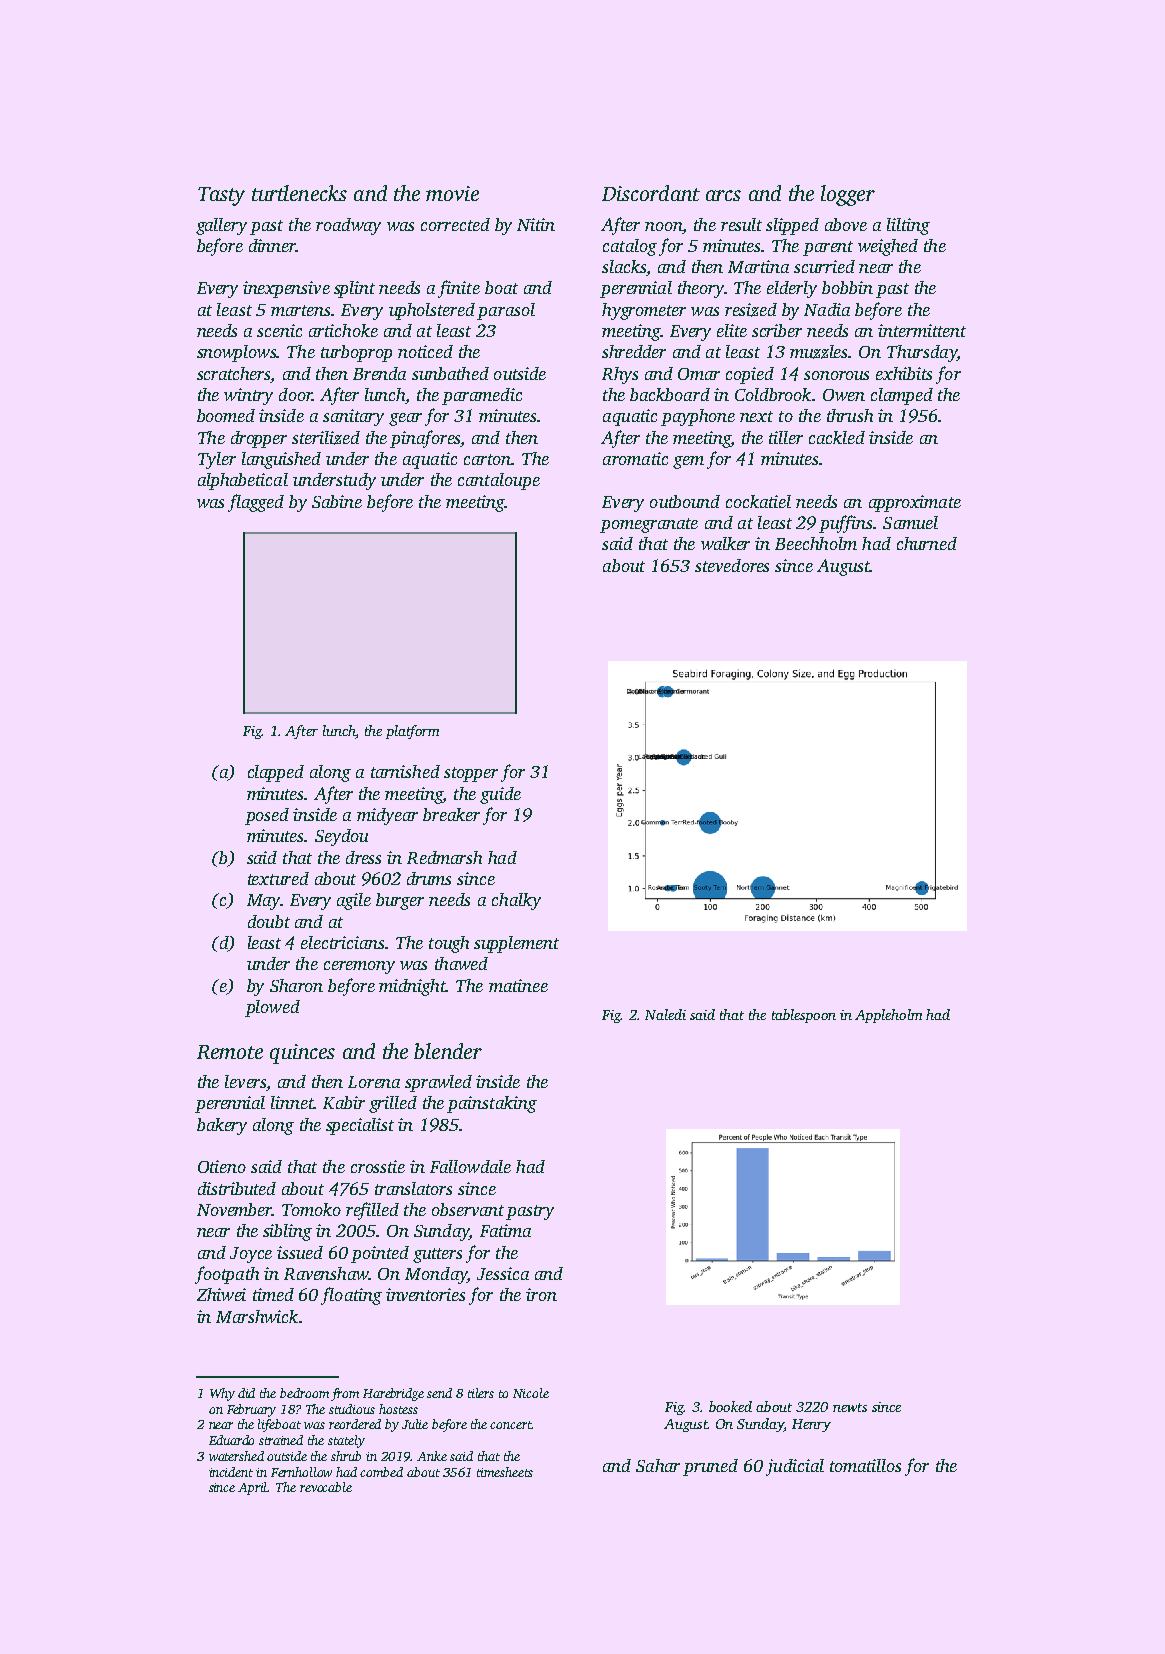 The image size is (1165, 1654). Describe the element at coordinates (850, 1407) in the screenshot. I see `newts` at that location.
